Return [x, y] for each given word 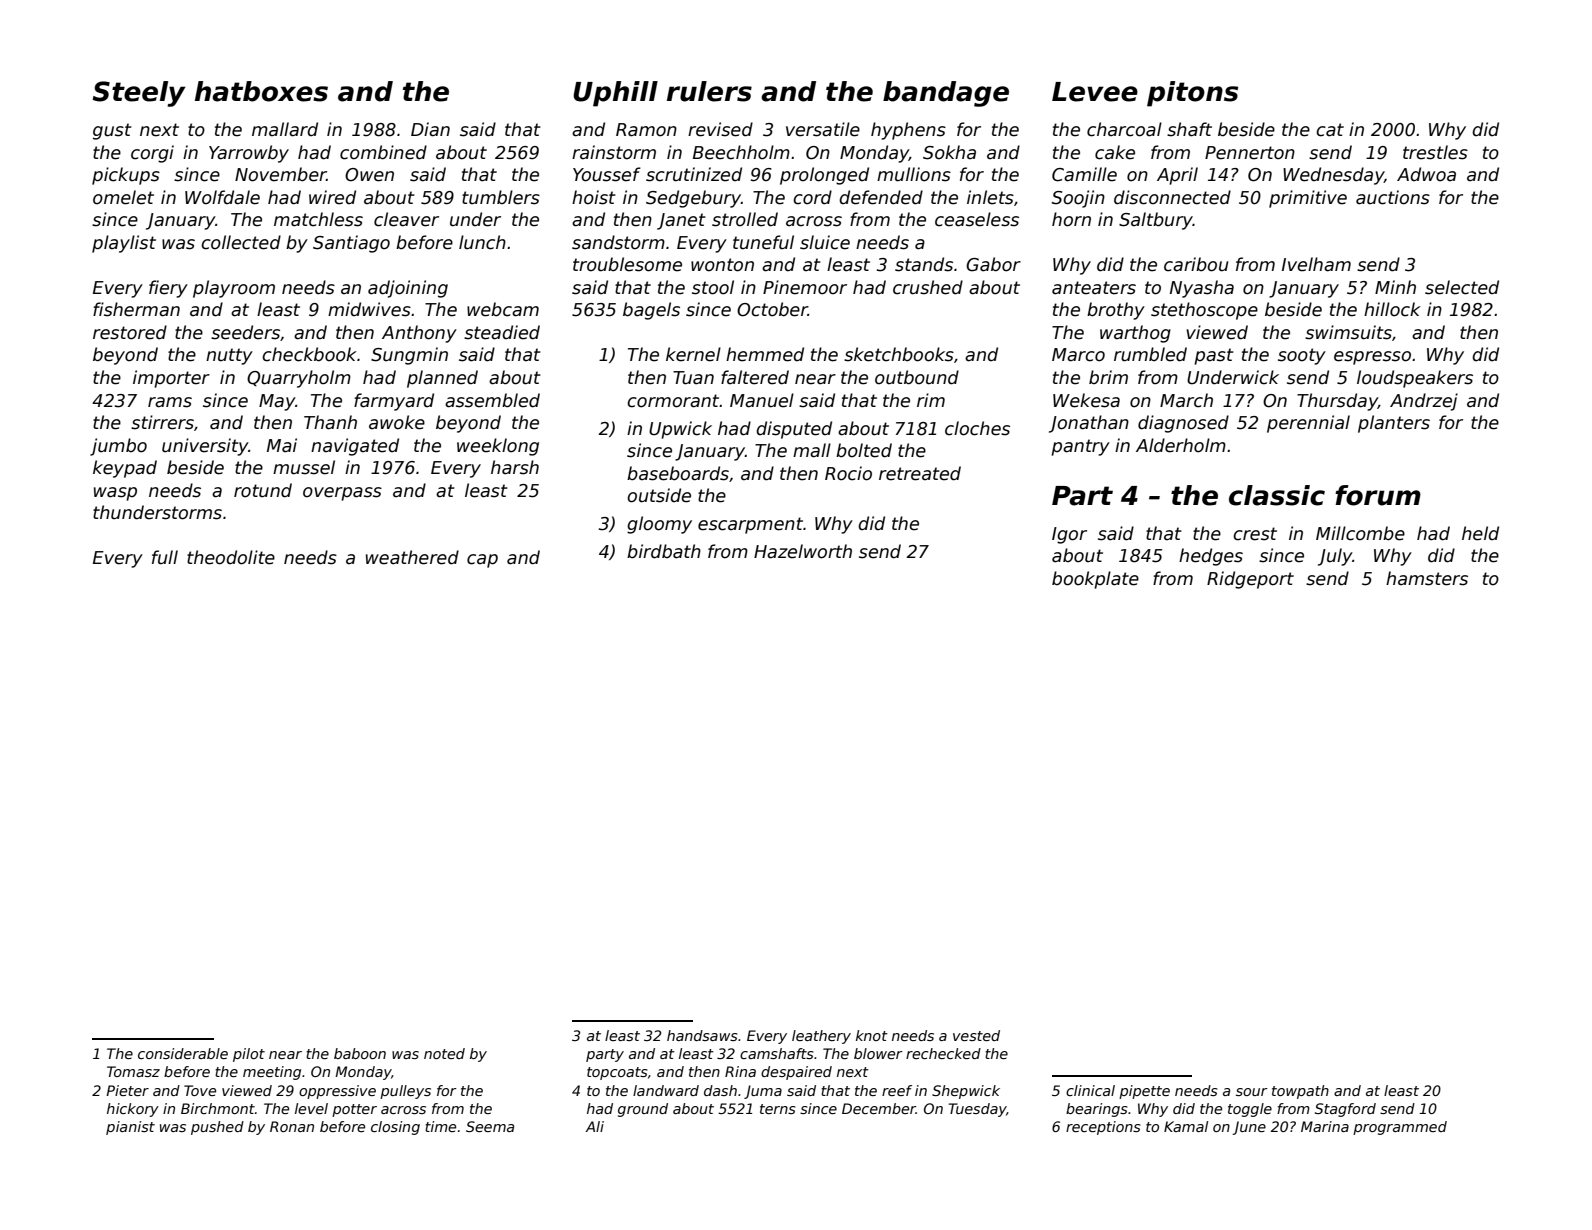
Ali [594, 1126]
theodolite [231, 557]
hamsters [1427, 578]
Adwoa [1426, 174]
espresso [1372, 358]
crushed [928, 287]
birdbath [664, 551]
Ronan [292, 1126]
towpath [1300, 1092]
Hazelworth [803, 551]
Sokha [949, 152]
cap [482, 561]
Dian [430, 129]
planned [442, 379]
